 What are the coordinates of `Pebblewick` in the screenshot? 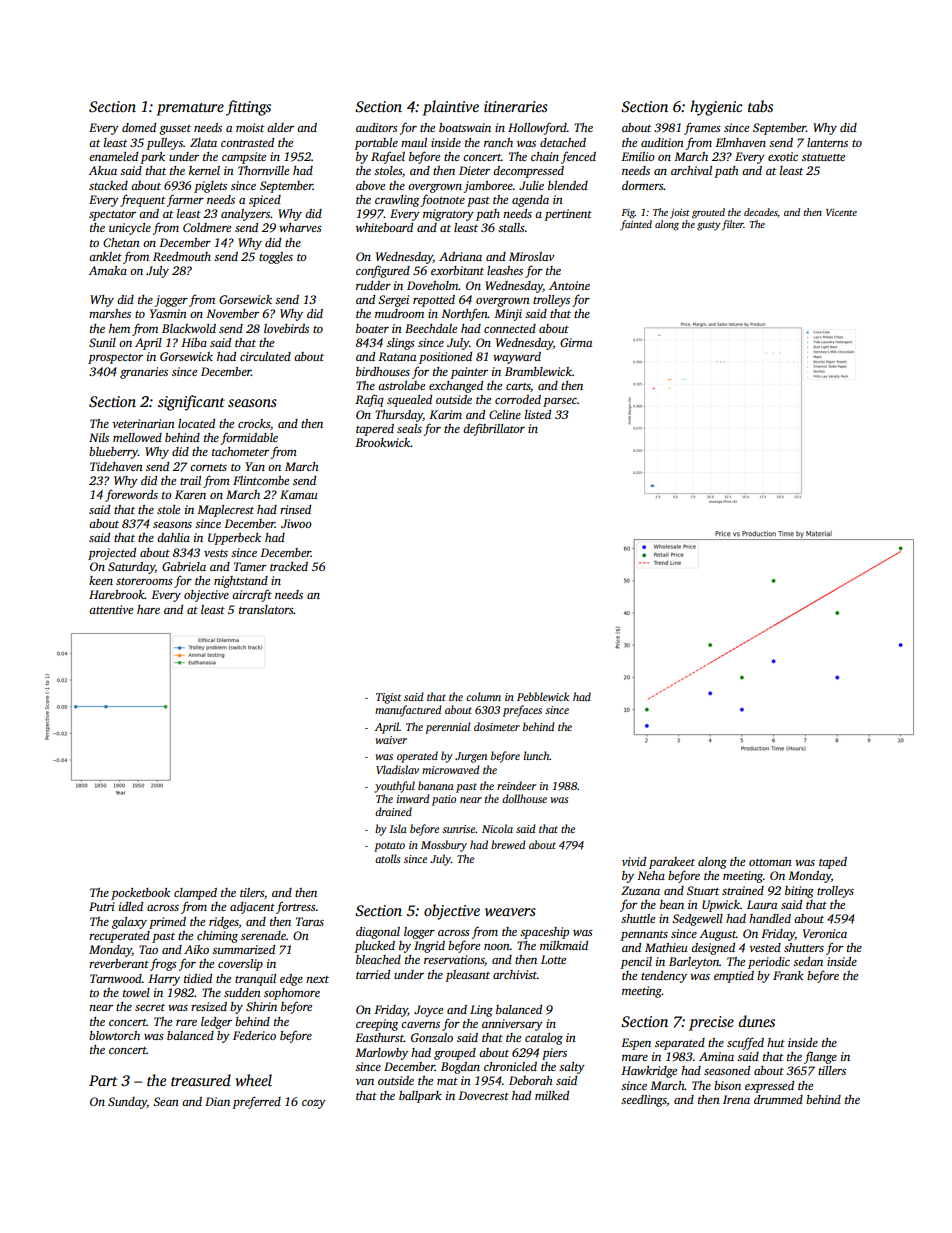 It's located at (543, 696).
